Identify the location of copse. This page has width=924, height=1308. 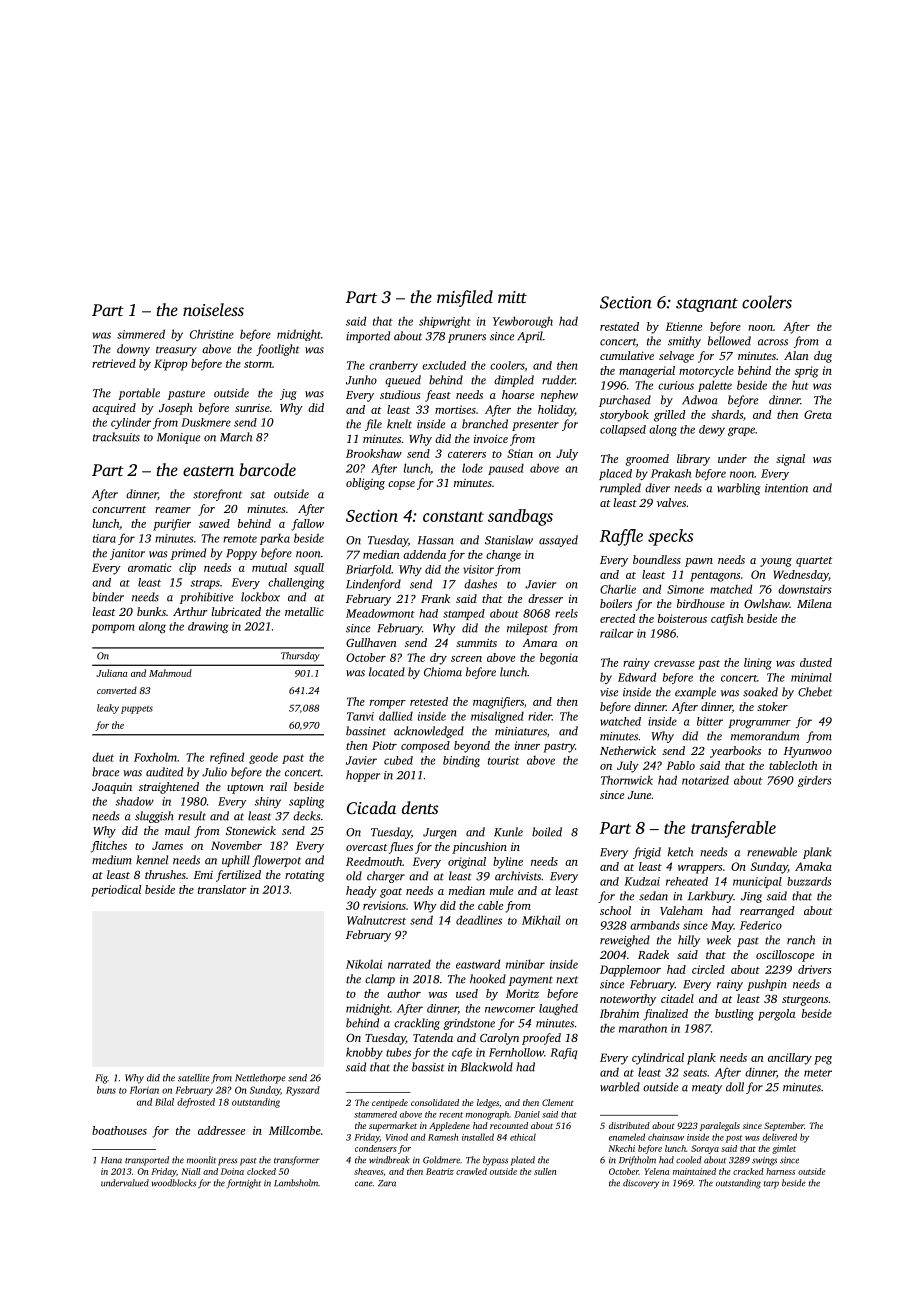
(401, 485).
